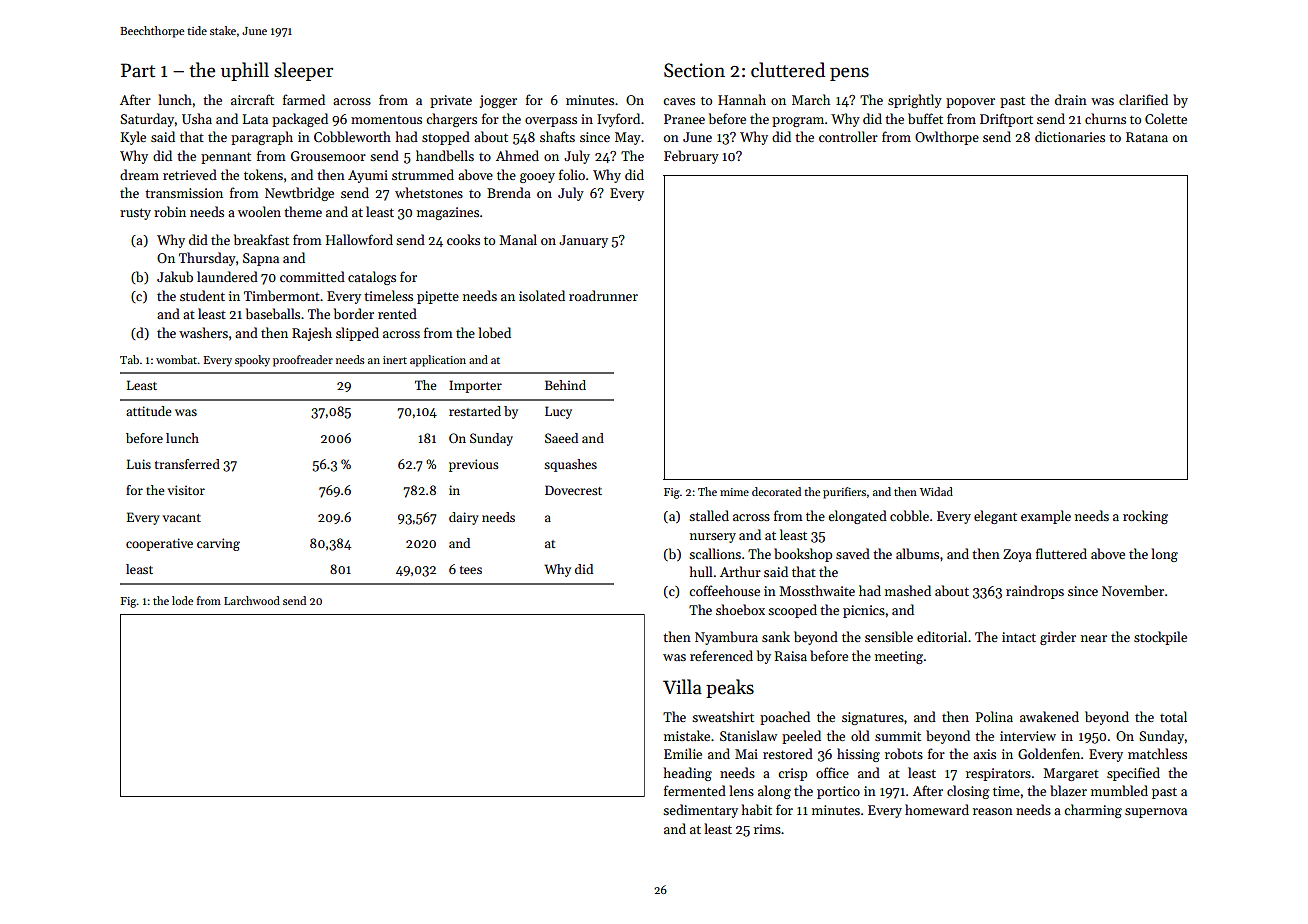 Image resolution: width=1308 pixels, height=924 pixels. I want to click on supernova, so click(1156, 813).
